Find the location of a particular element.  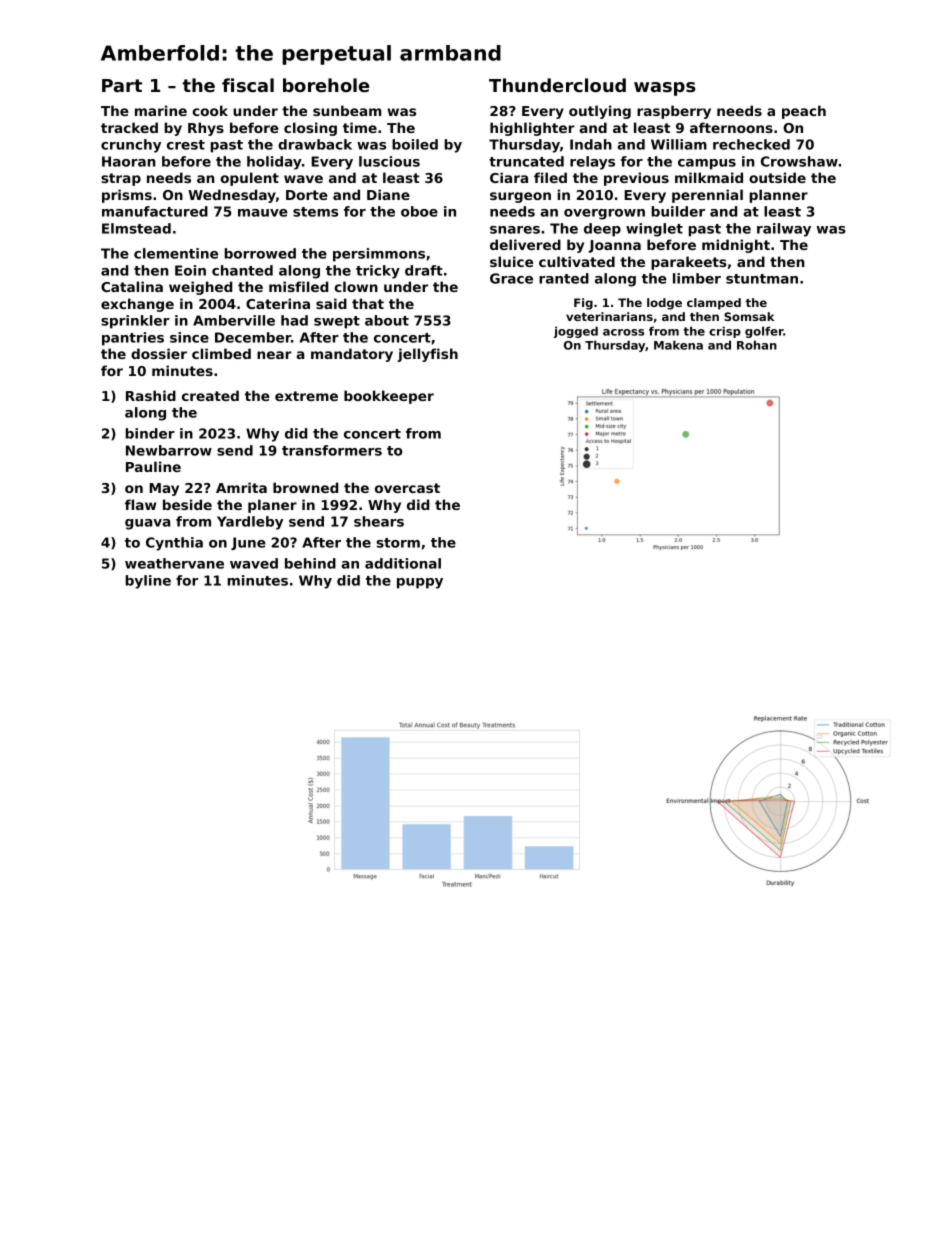

borehole is located at coordinates (326, 85).
